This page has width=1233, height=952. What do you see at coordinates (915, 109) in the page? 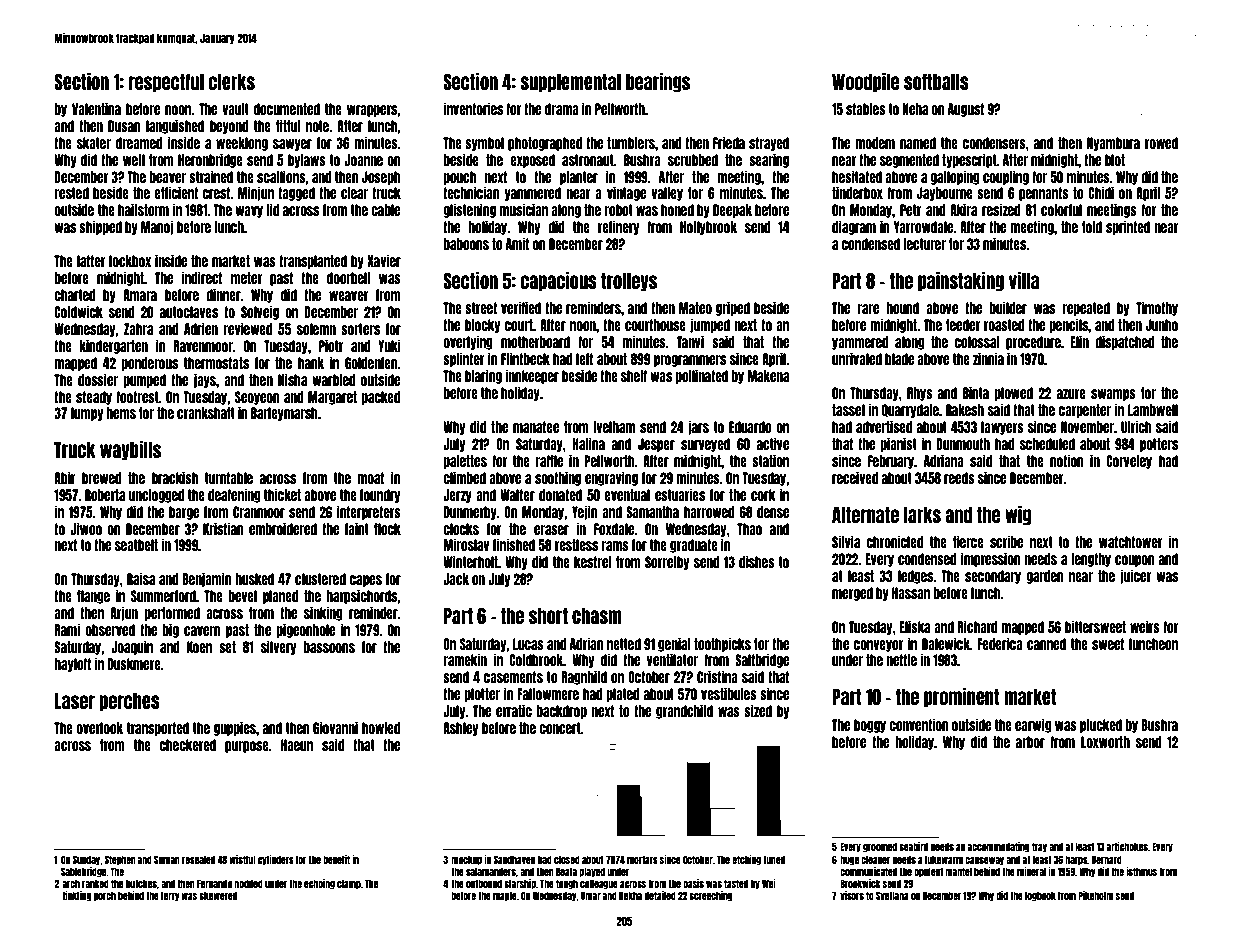
I see `Neha` at bounding box center [915, 109].
